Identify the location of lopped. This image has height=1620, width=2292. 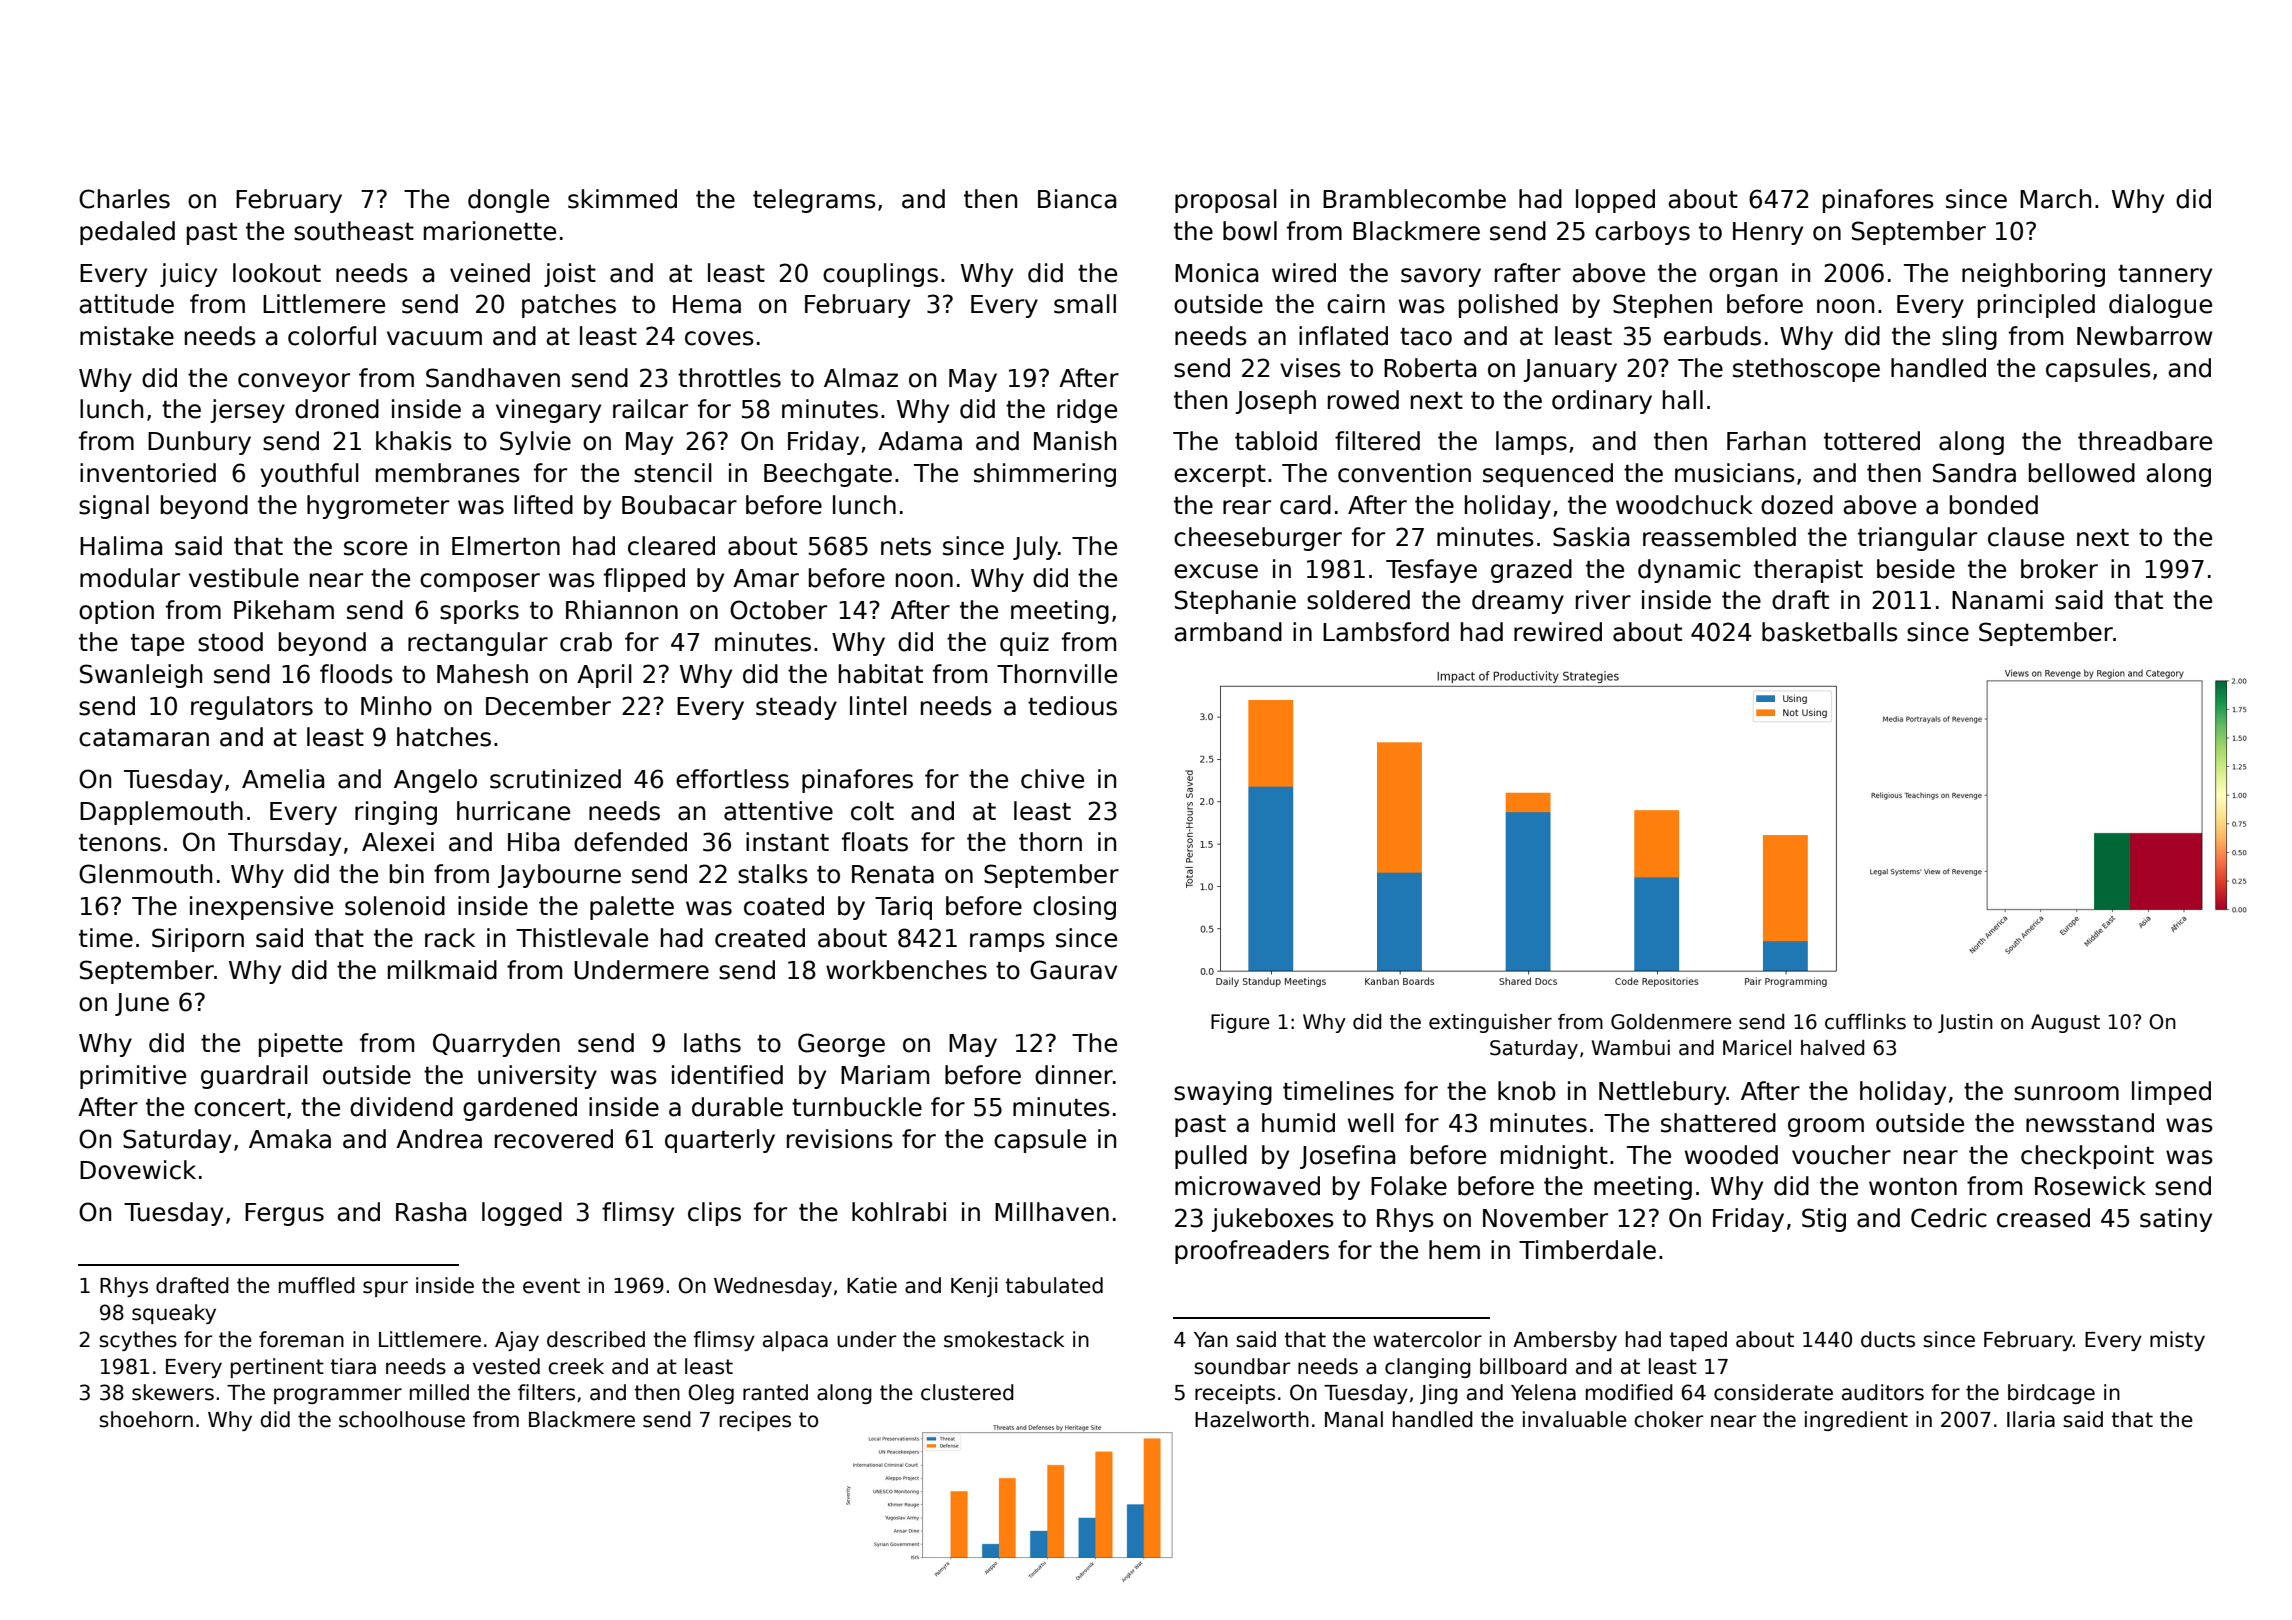
(1615, 201).
